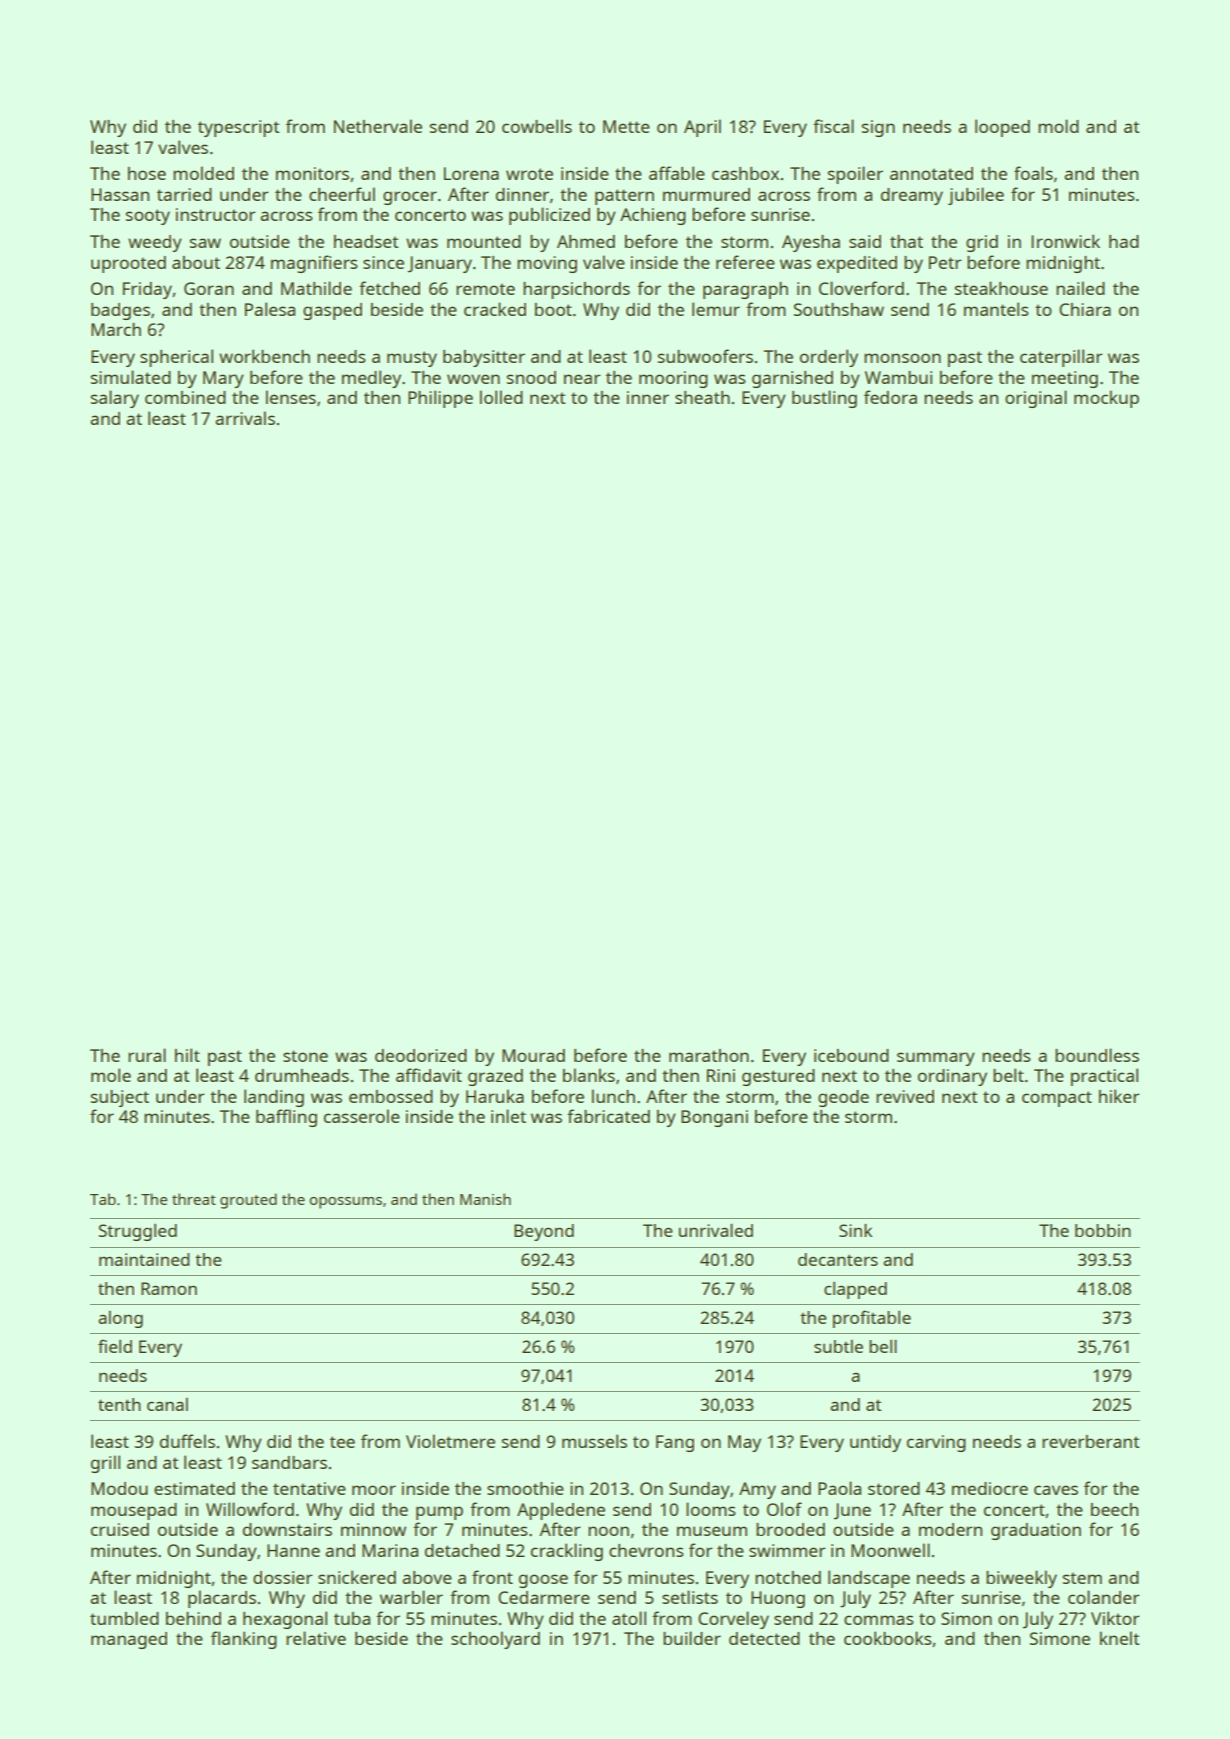 This page has height=1739, width=1230. Describe the element at coordinates (702, 128) in the page. I see `April` at that location.
